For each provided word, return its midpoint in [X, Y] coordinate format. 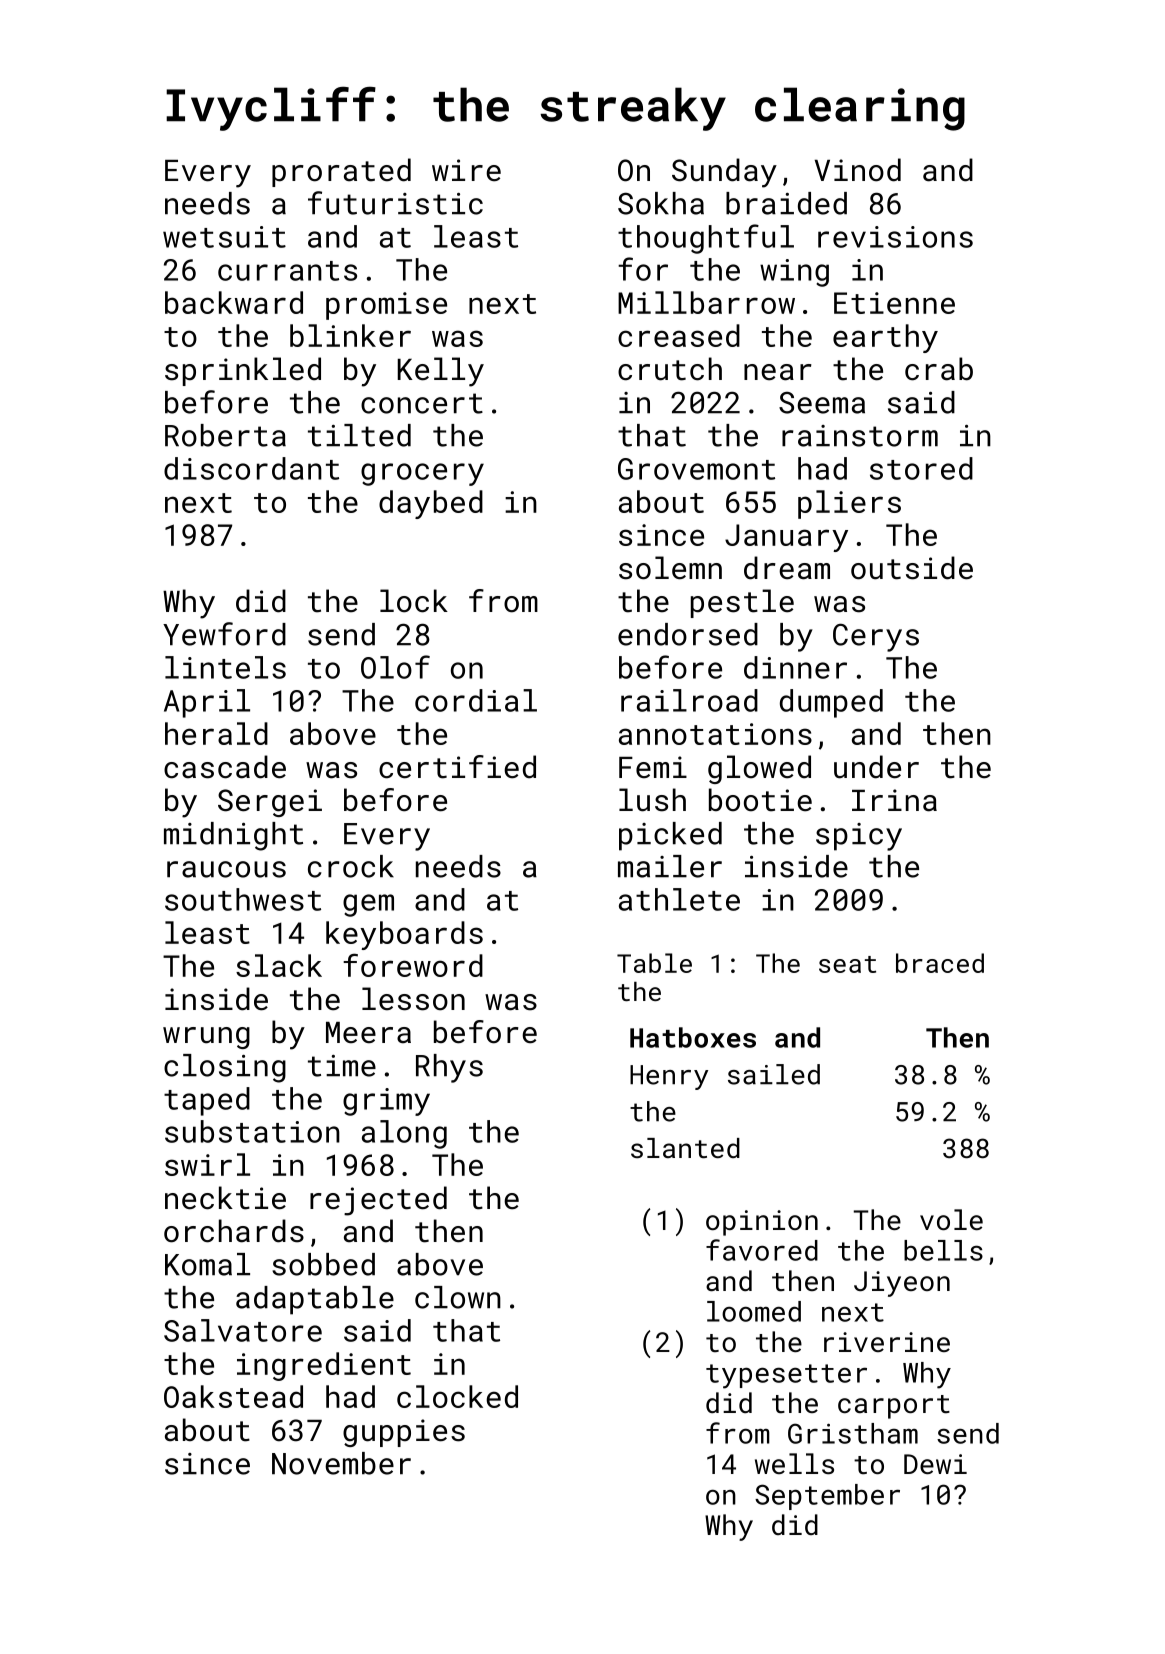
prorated [341, 172]
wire [466, 170]
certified [457, 767]
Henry [669, 1077]
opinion [762, 1223]
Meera [368, 1033]
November [341, 1463]
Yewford [224, 634]
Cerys [876, 637]
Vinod [858, 170]
